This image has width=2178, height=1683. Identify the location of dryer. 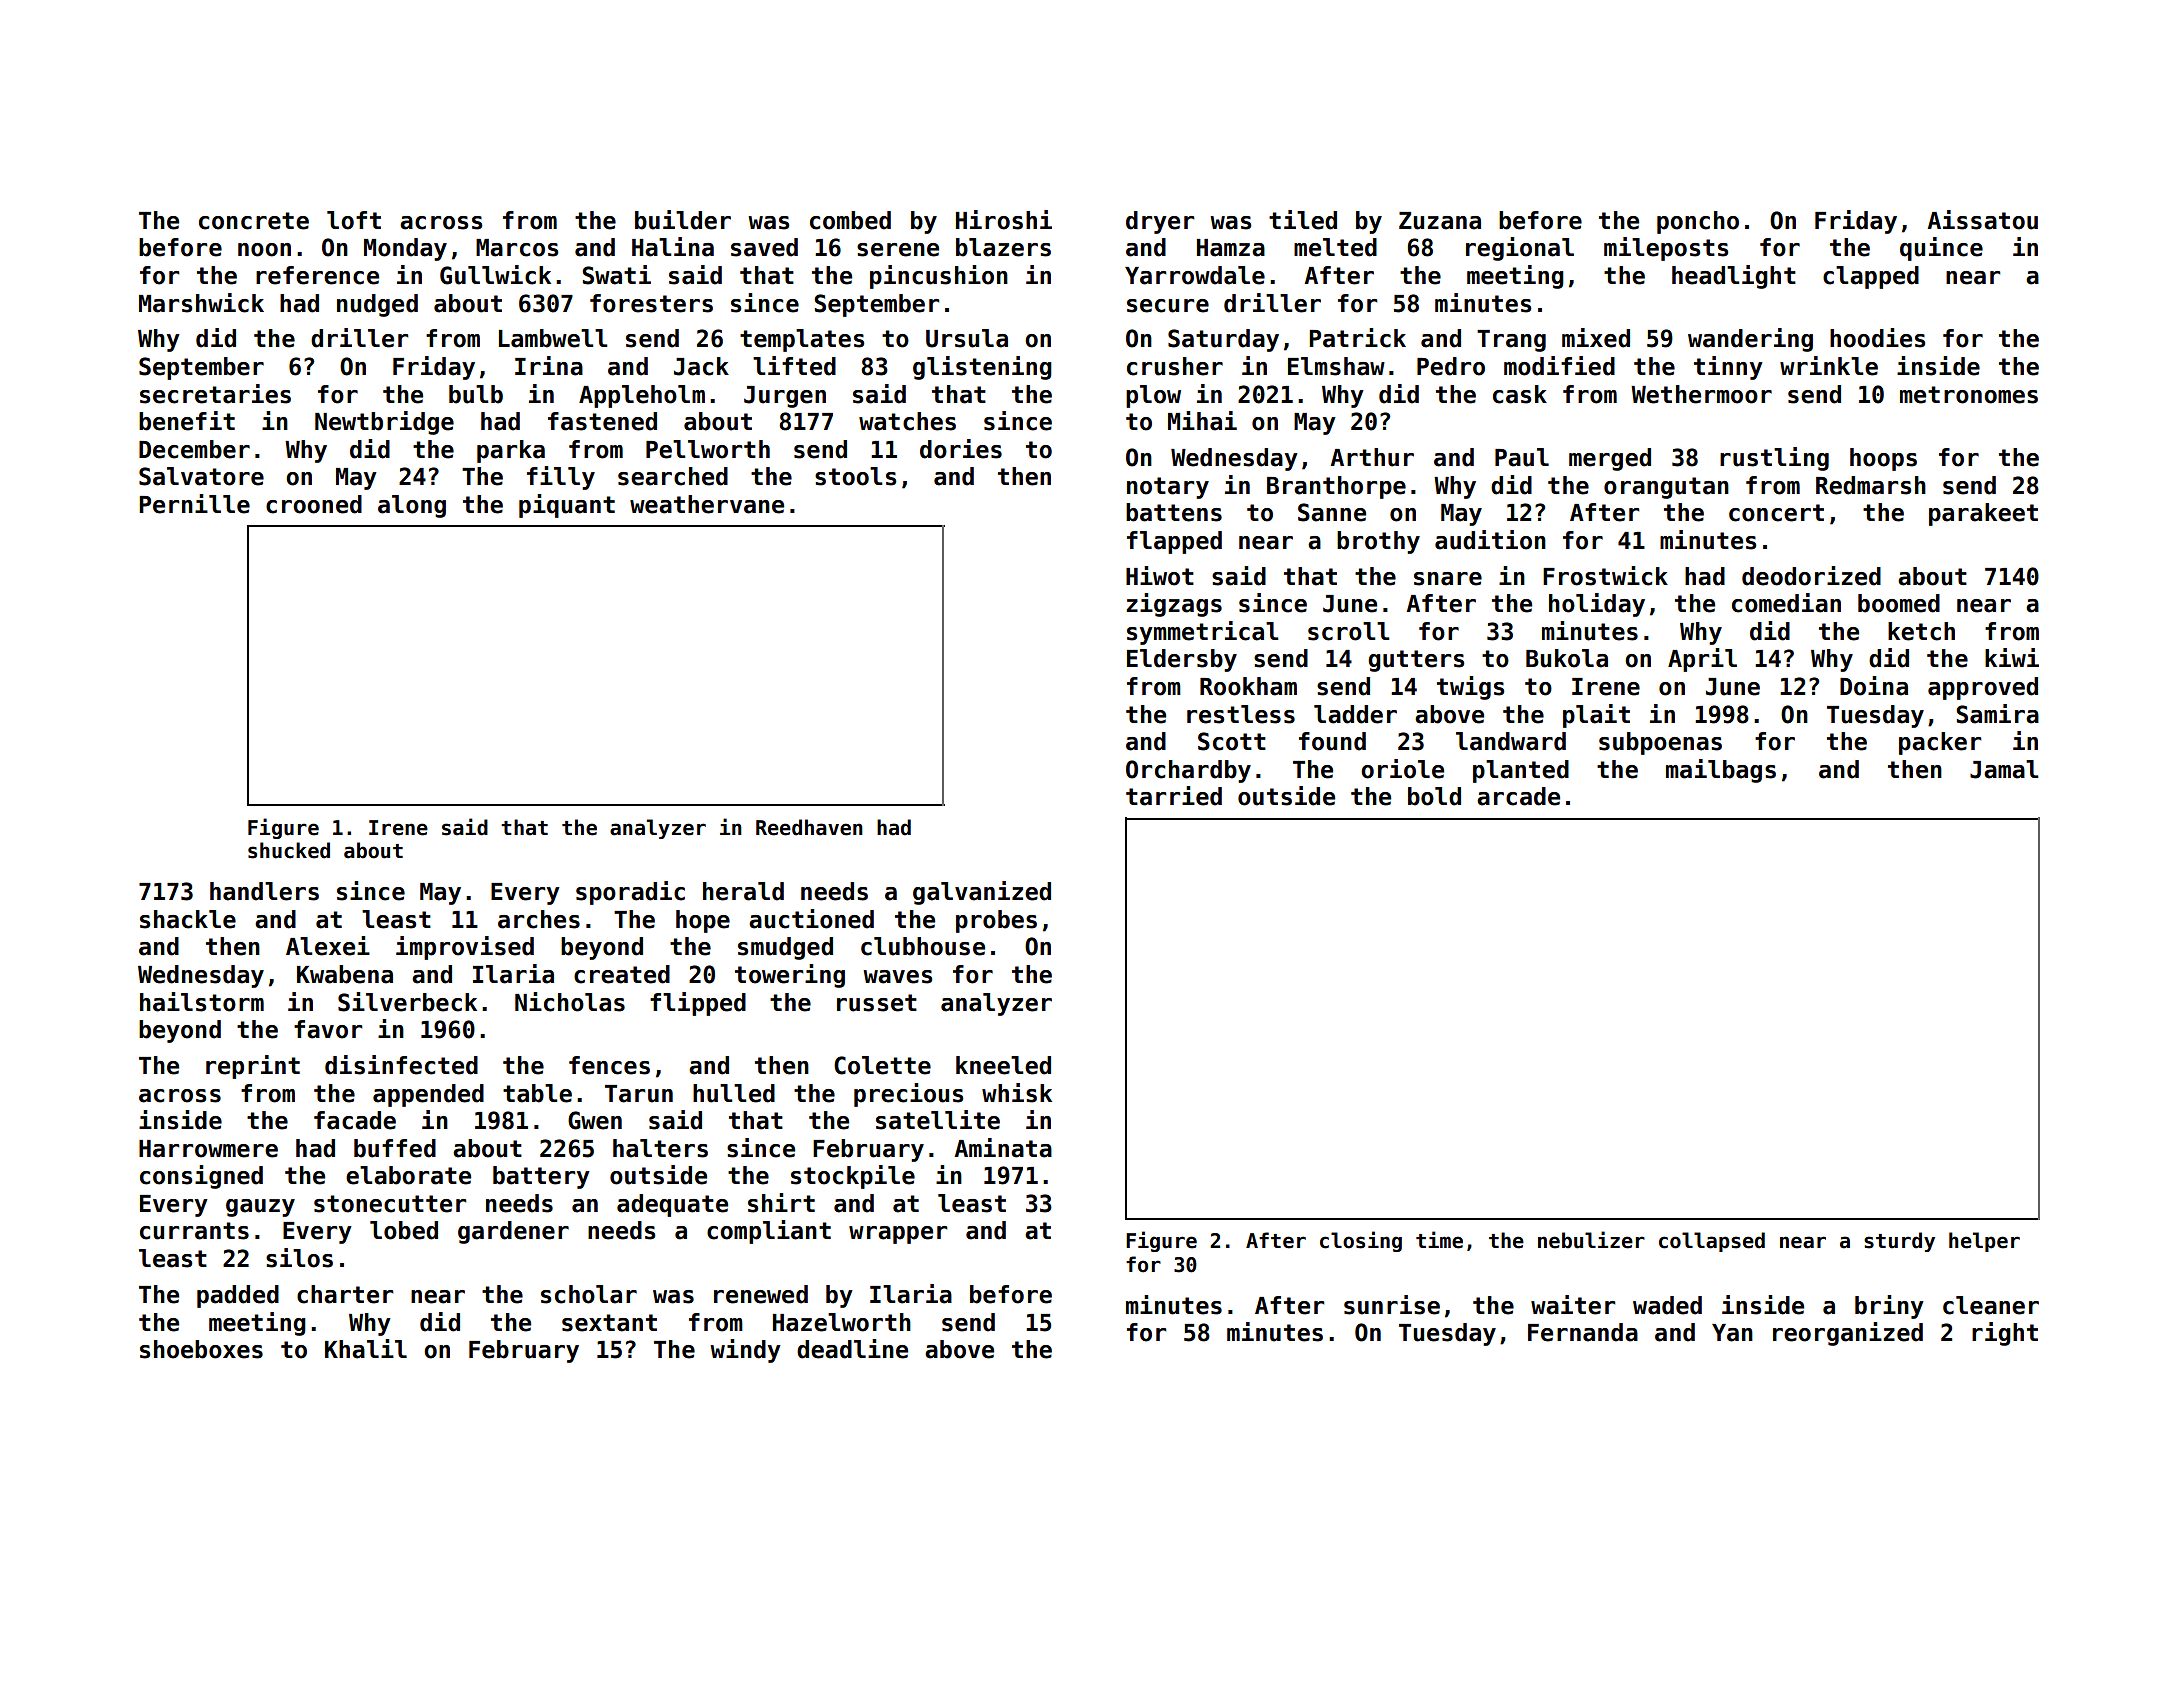
(1160, 222).
